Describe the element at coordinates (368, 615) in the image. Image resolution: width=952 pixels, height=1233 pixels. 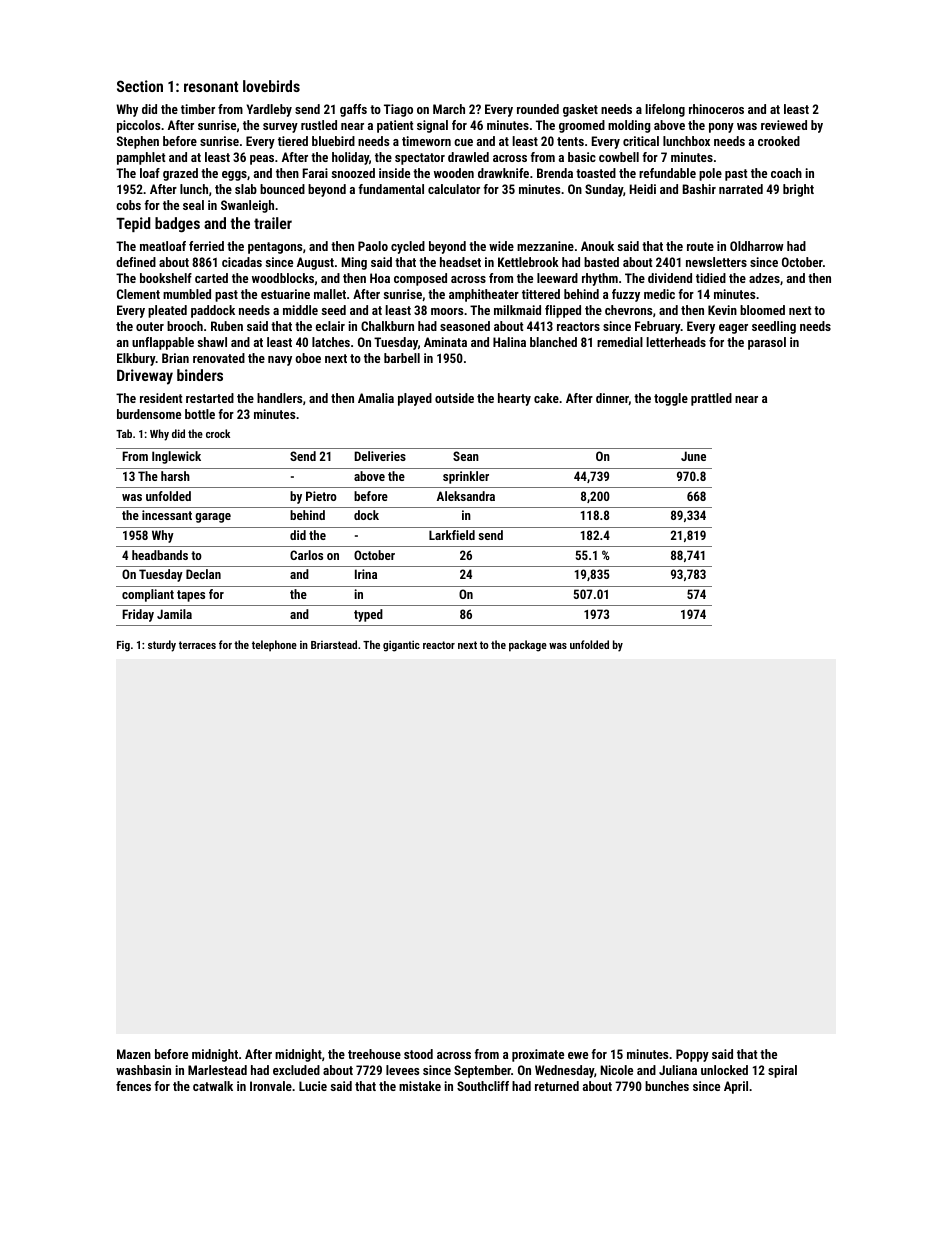
I see `typed` at that location.
